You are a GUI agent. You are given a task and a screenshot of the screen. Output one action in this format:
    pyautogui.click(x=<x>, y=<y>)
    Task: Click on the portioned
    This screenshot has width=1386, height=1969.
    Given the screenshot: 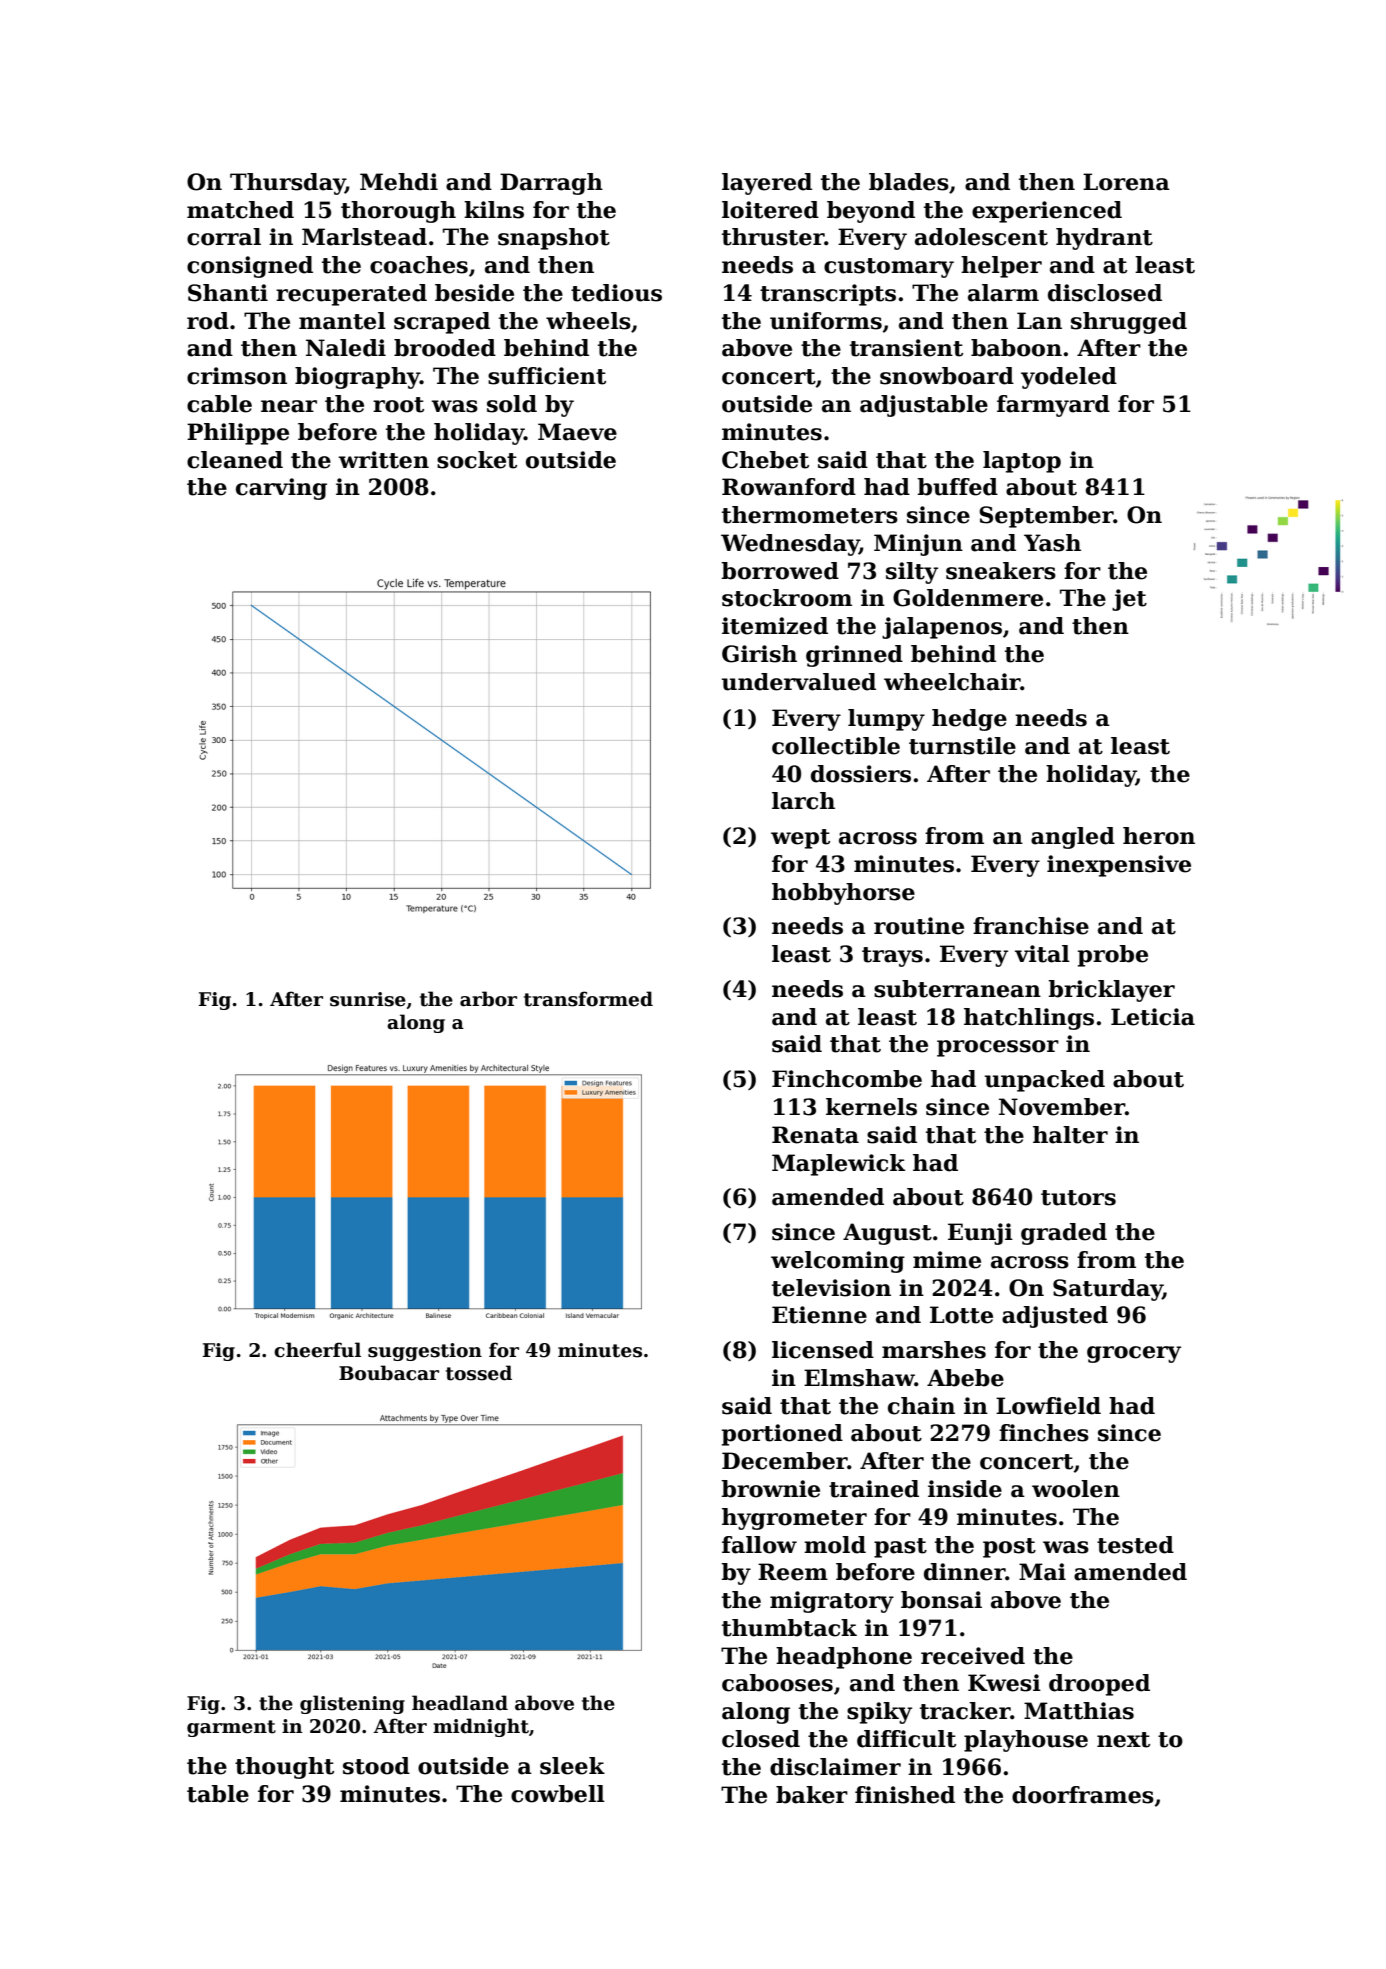 What is the action you would take?
    pyautogui.click(x=782, y=1435)
